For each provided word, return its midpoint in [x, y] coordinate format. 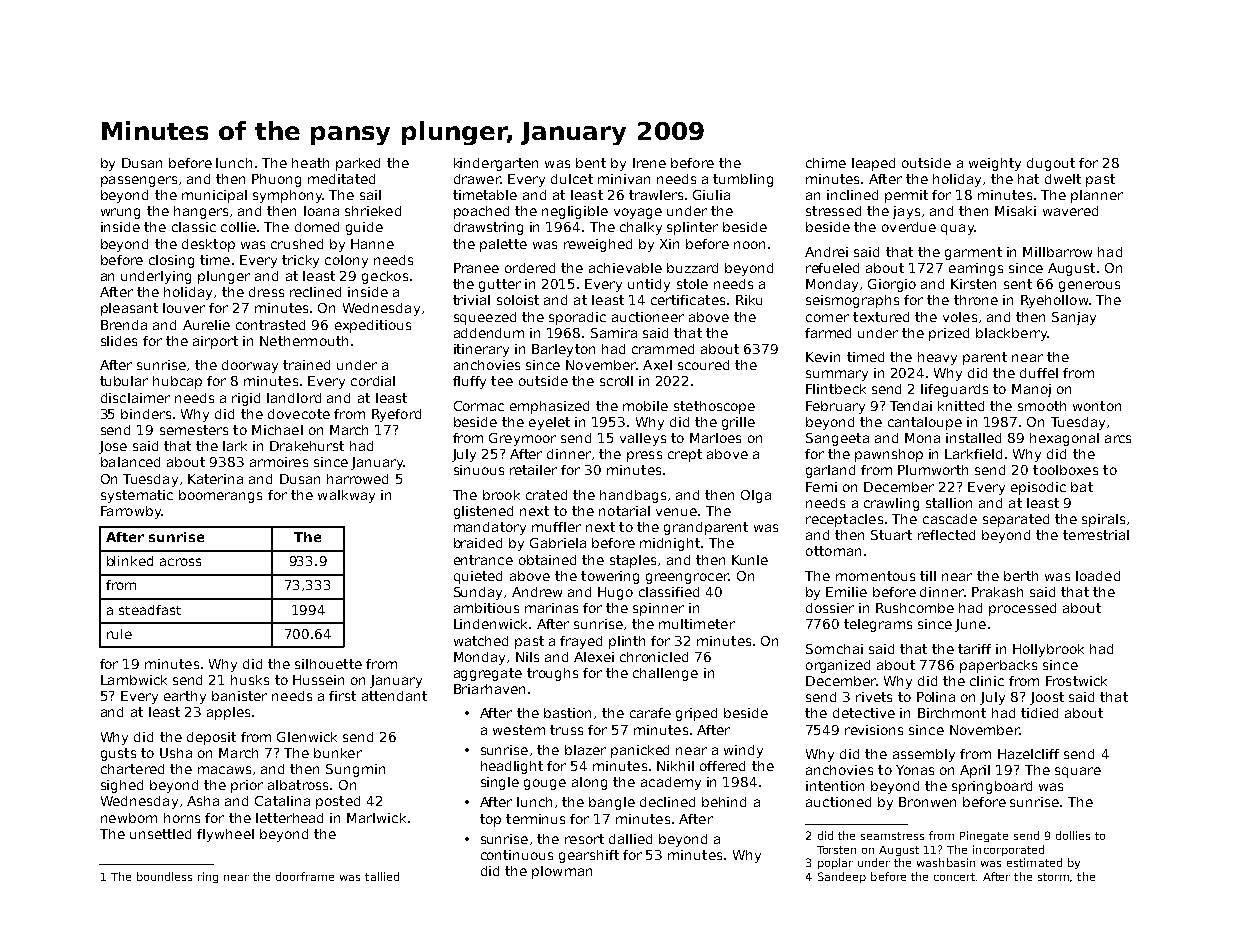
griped [696, 714]
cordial [373, 381]
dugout [1051, 164]
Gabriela [558, 543]
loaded [1098, 576]
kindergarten [496, 164]
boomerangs [220, 496]
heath [310, 163]
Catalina [282, 801]
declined [667, 802]
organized [838, 666]
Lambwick [134, 680]
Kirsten [973, 284]
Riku [749, 300]
